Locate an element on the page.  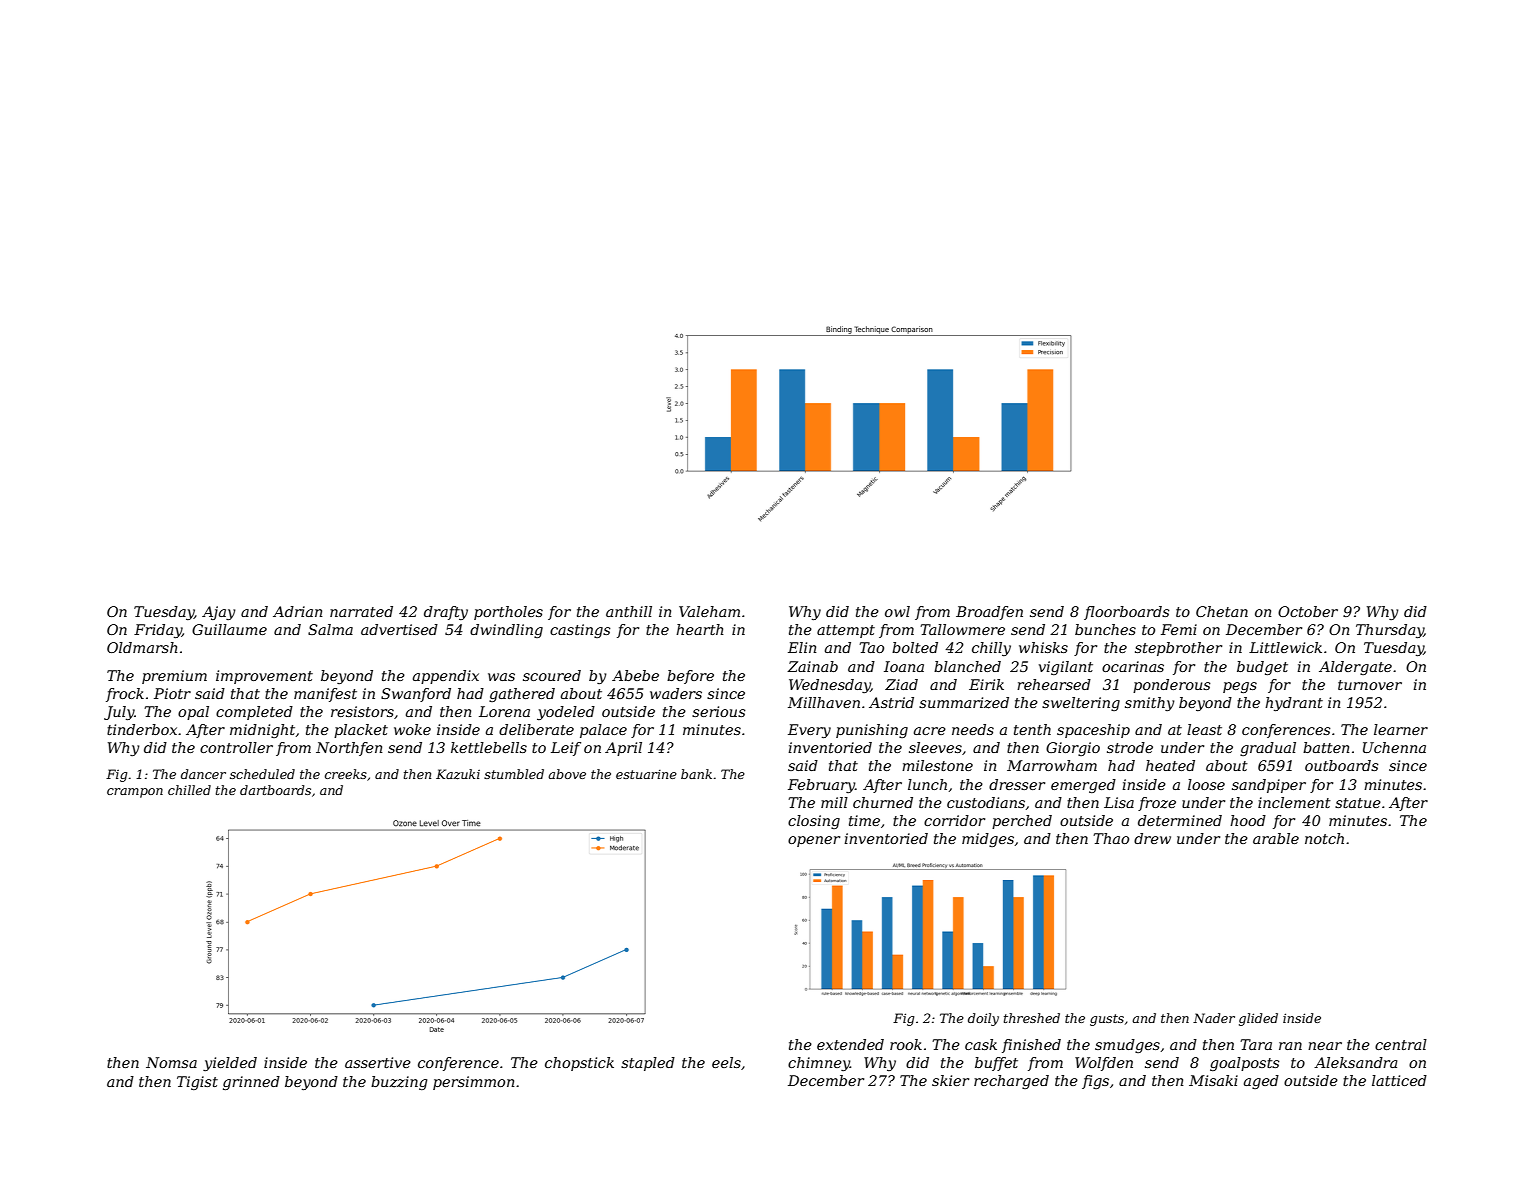
yielded is located at coordinates (230, 1064).
